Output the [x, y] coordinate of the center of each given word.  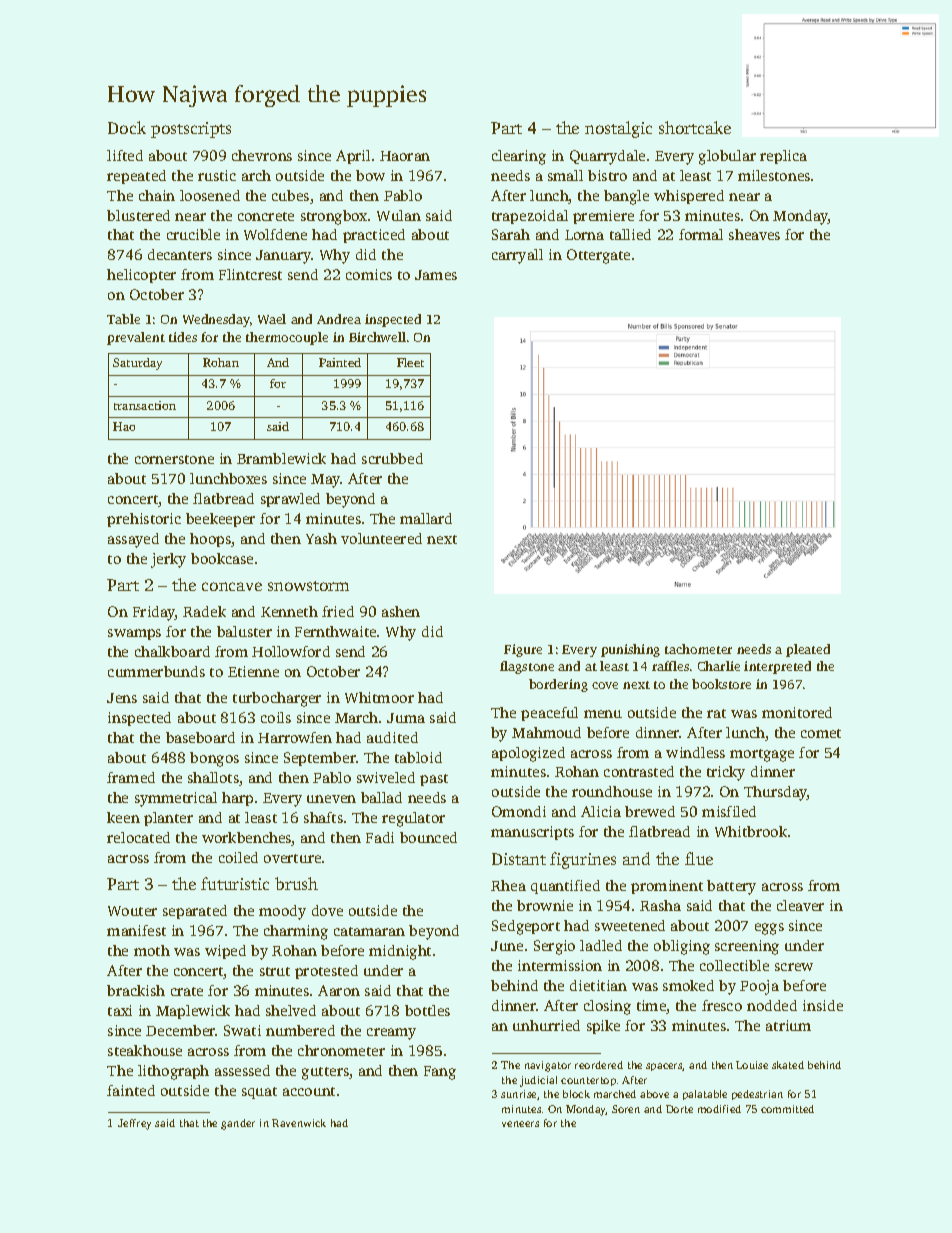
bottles [427, 1010]
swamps [134, 634]
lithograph [173, 1072]
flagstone [527, 667]
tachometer [698, 649]
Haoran [405, 156]
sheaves [754, 234]
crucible [193, 234]
